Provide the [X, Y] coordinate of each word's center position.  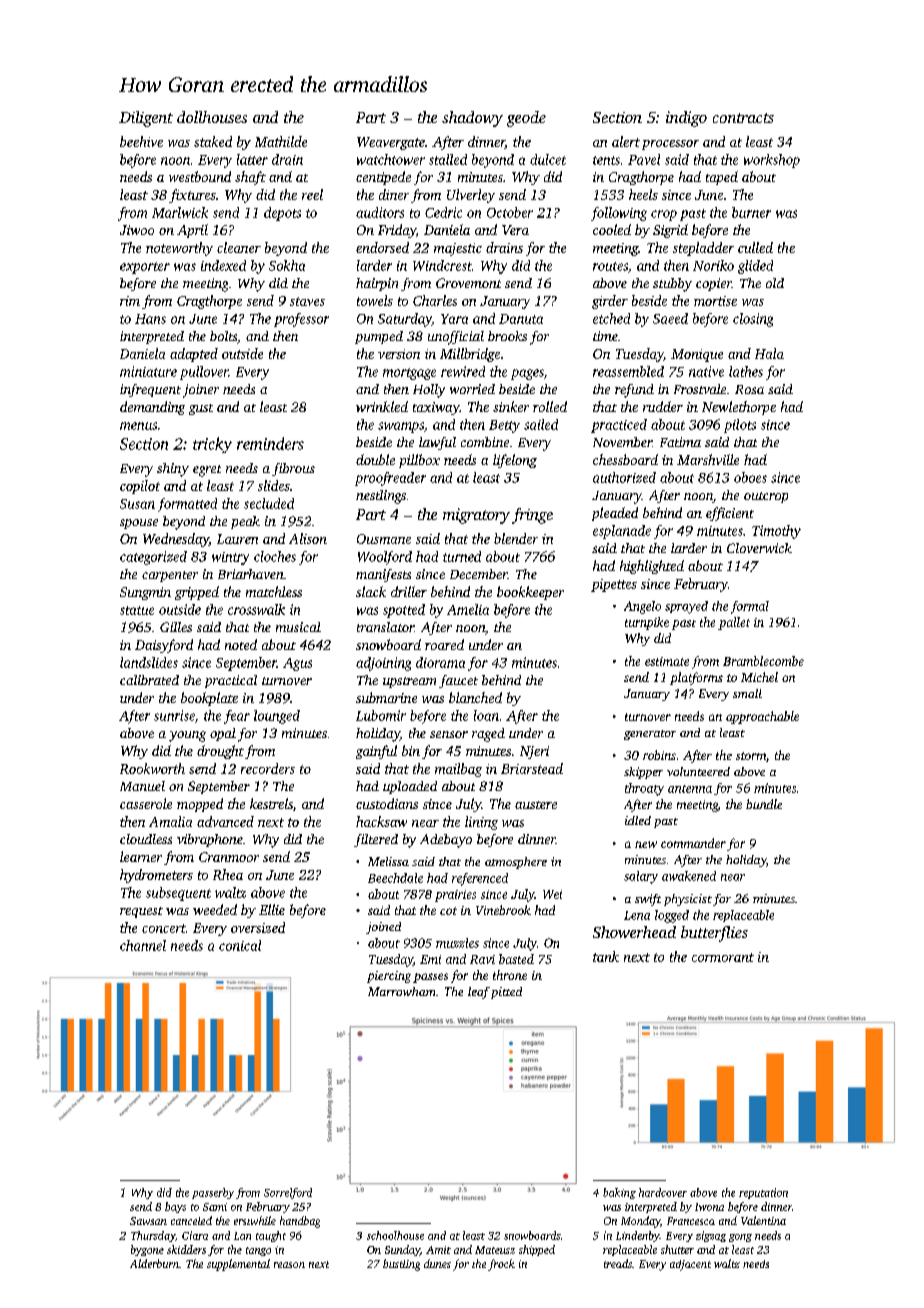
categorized [153, 558]
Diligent [146, 119]
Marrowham [401, 991]
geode [526, 119]
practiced [619, 426]
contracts [743, 118]
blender [516, 538]
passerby [213, 1193]
